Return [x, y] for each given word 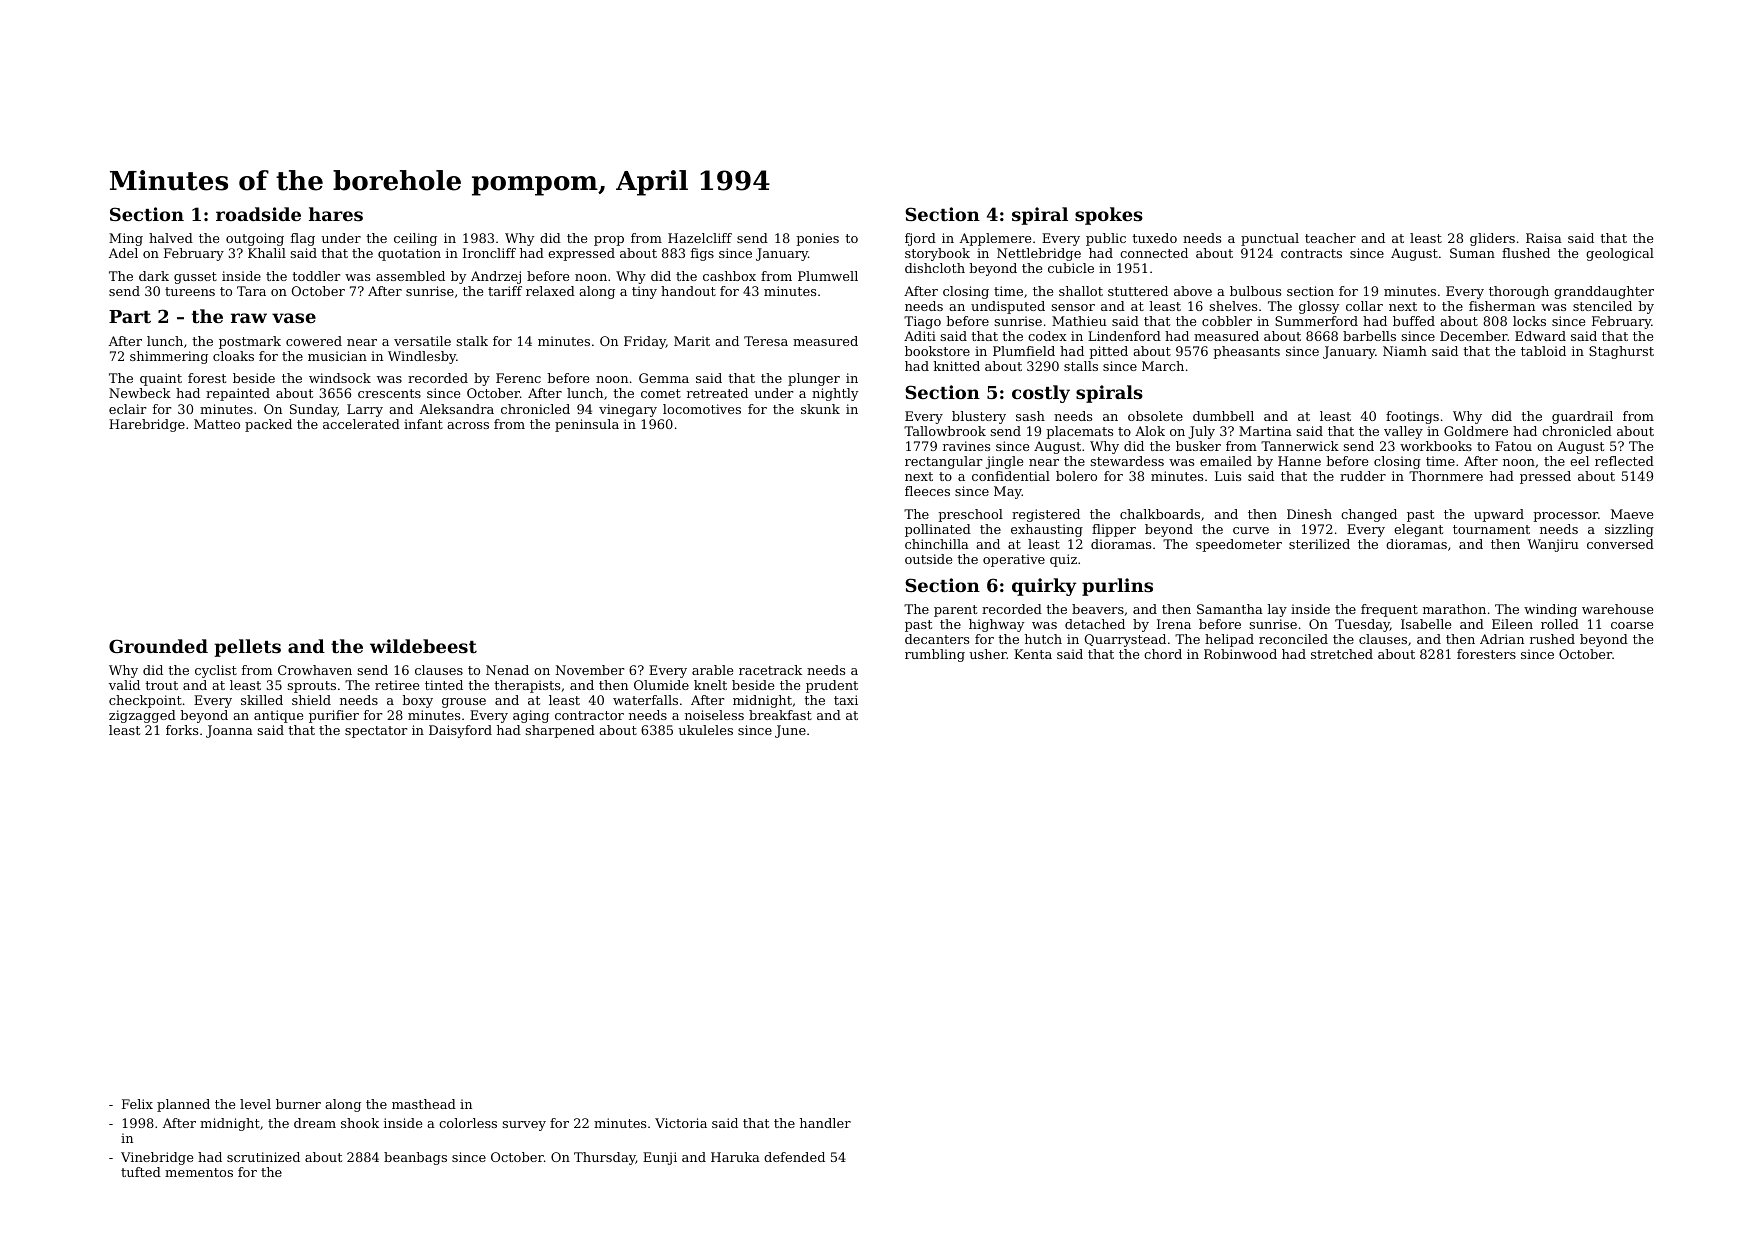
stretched [1342, 654]
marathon [1454, 609]
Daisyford [460, 731]
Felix [137, 1104]
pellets [247, 648]
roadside [258, 214]
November [590, 670]
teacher [1330, 238]
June [790, 731]
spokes [1109, 216]
